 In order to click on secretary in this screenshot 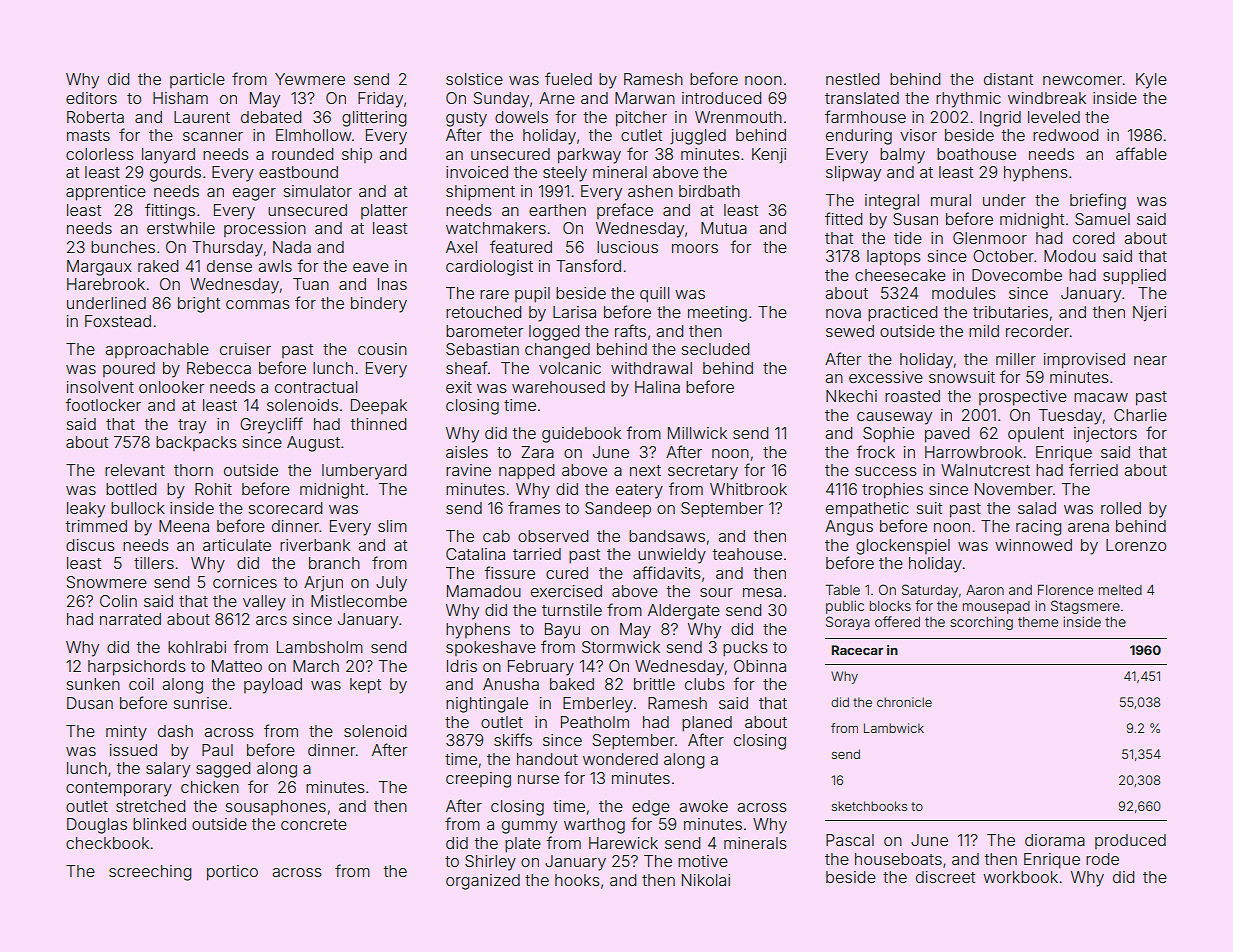, I will do `click(703, 472)`.
